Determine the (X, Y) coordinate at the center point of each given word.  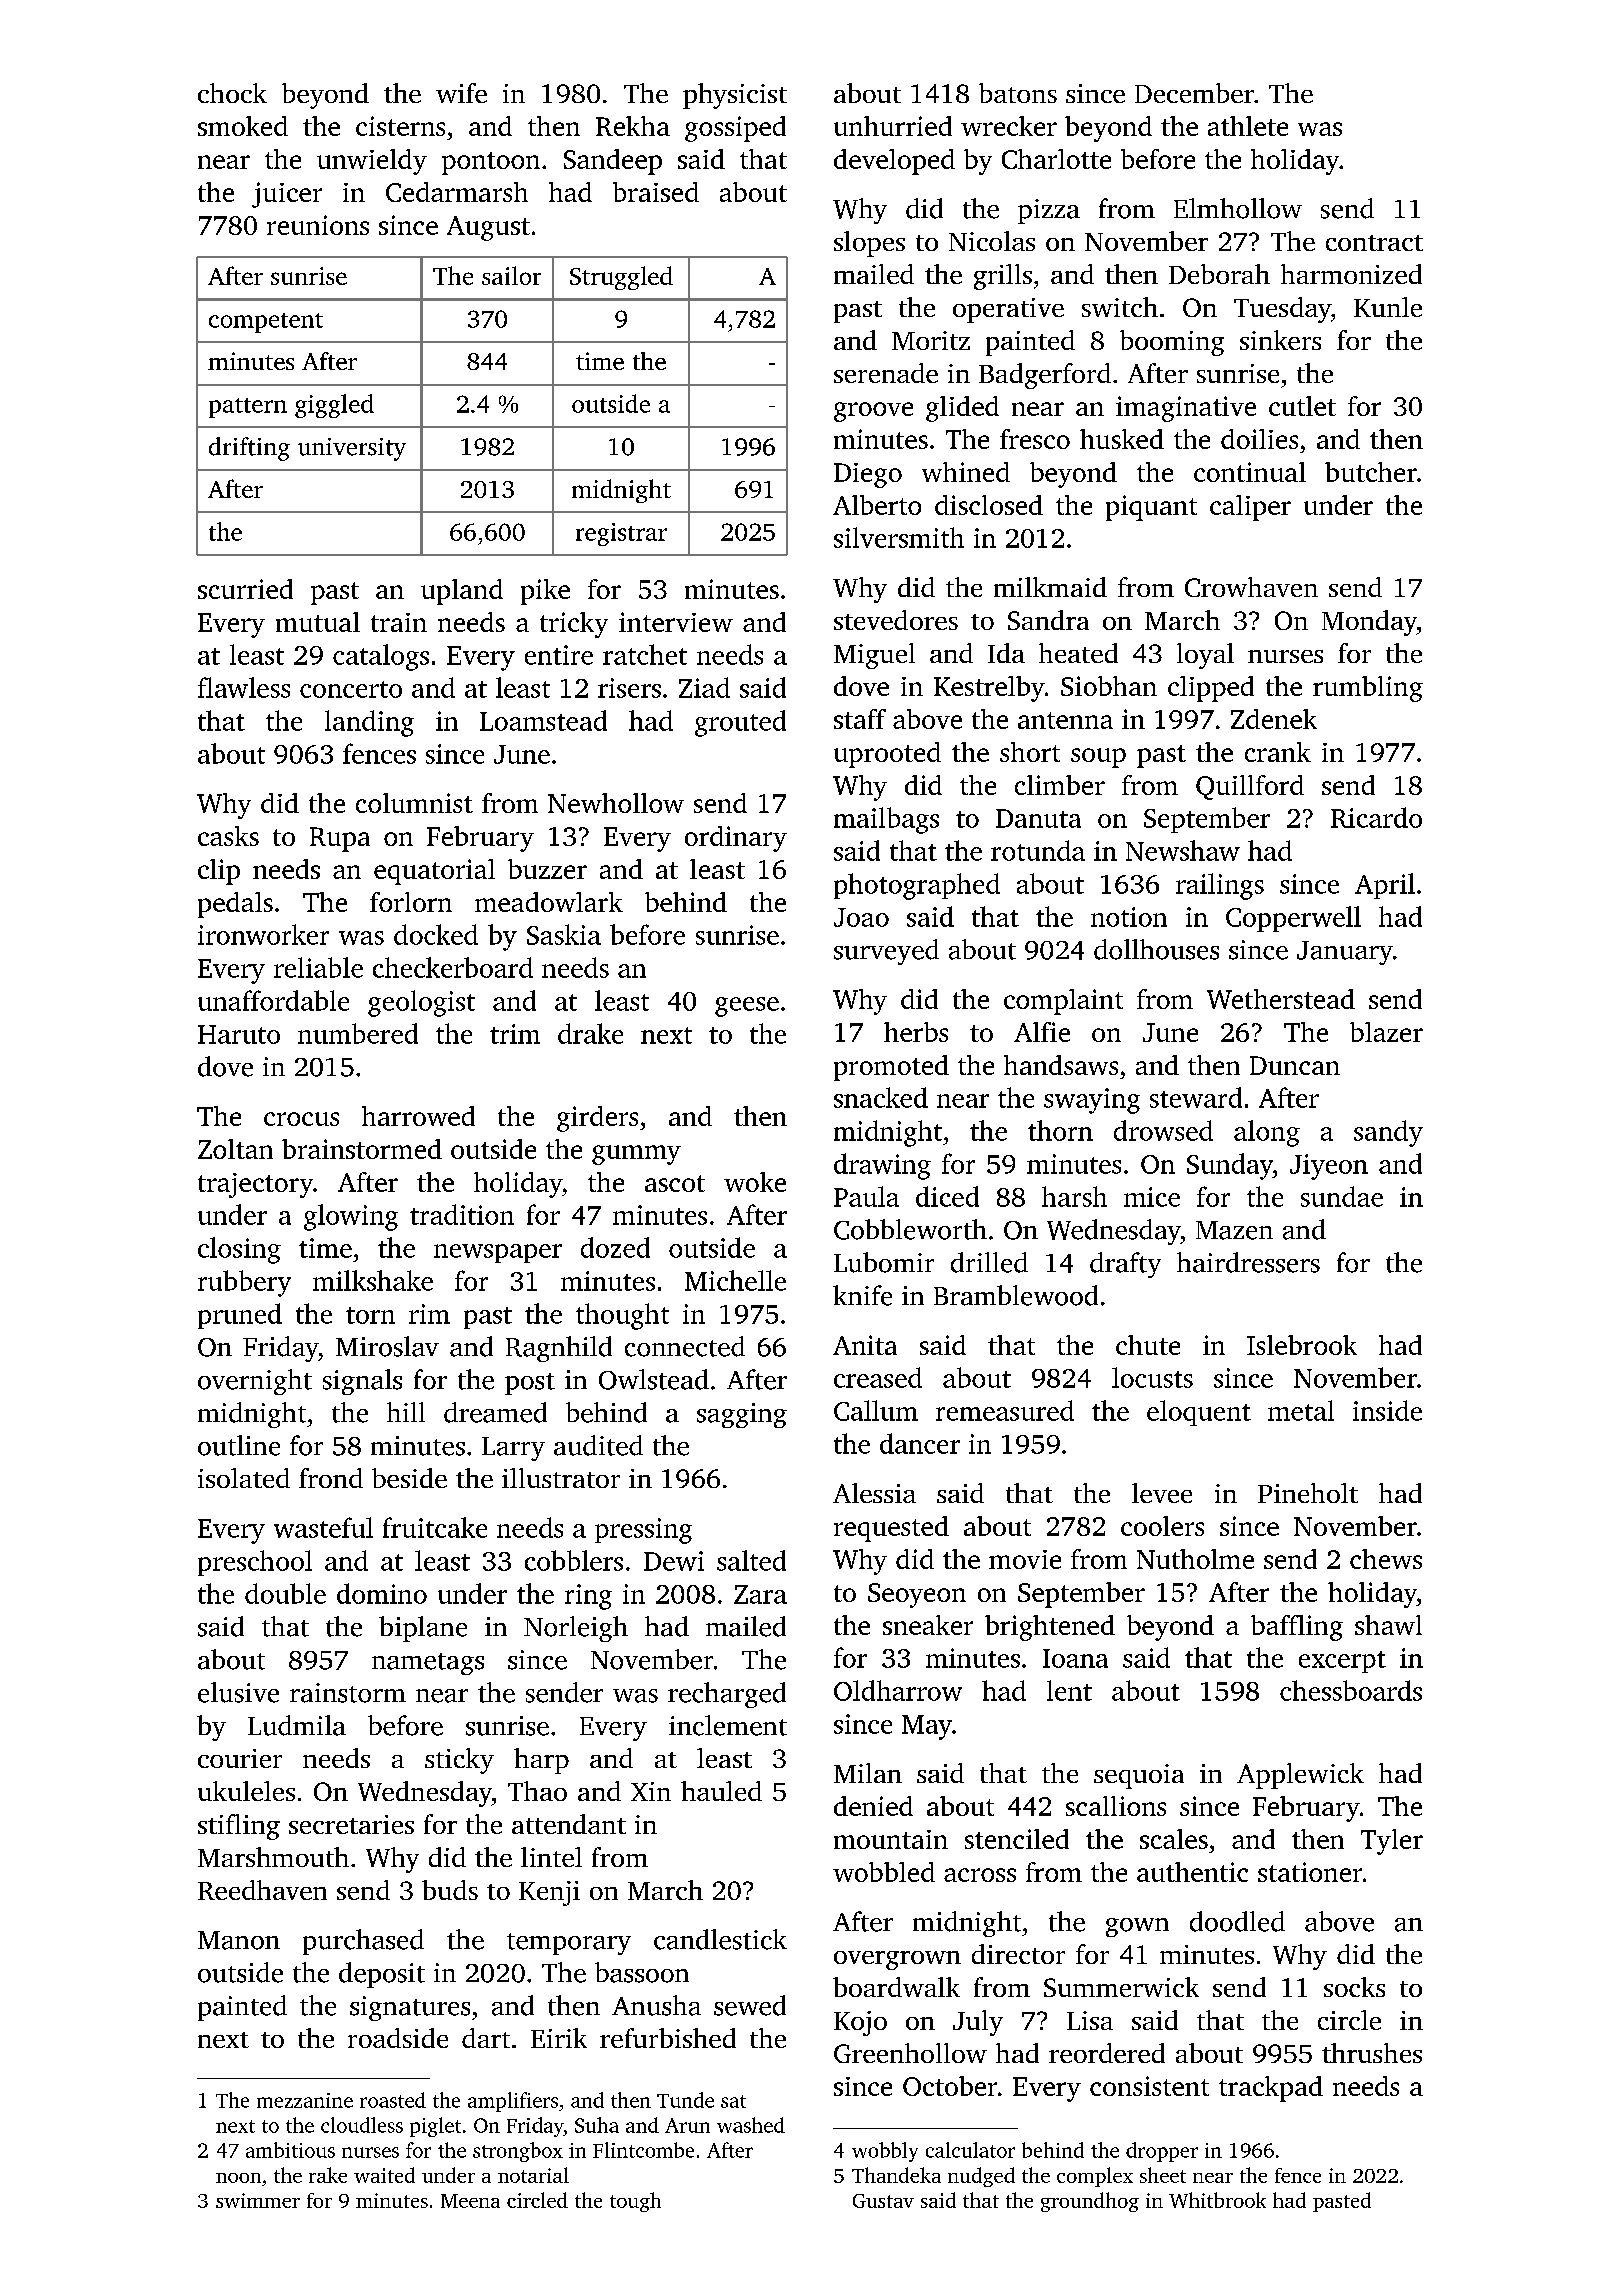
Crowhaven (1251, 587)
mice (1152, 1197)
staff (860, 719)
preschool (255, 1563)
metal (1301, 1410)
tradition (462, 1214)
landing (369, 723)
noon (238, 2178)
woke (755, 1182)
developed (894, 162)
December (1194, 93)
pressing (643, 1531)
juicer (287, 195)
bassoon (642, 1972)
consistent (1149, 2086)
